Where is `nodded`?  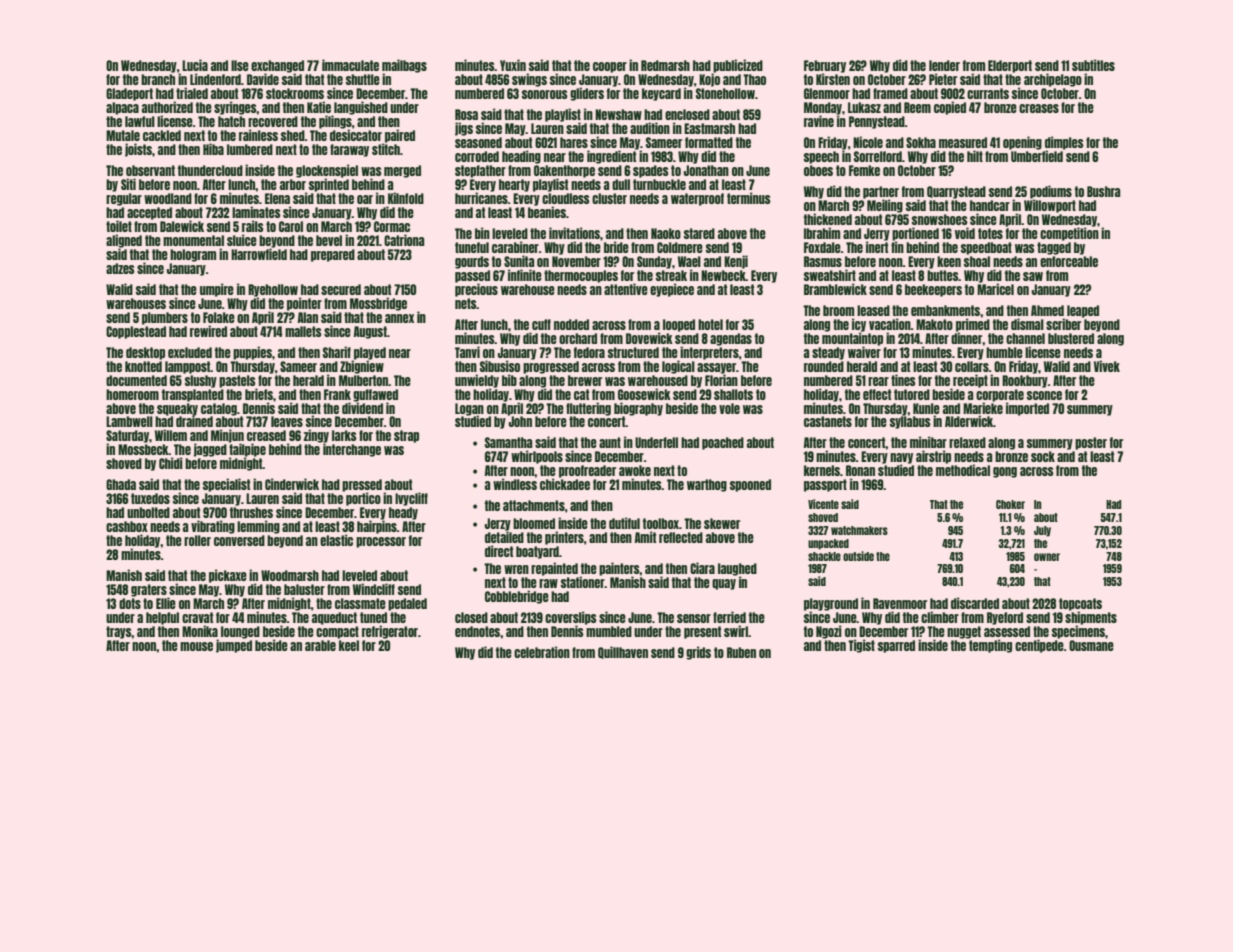 nodded is located at coordinates (571, 324).
